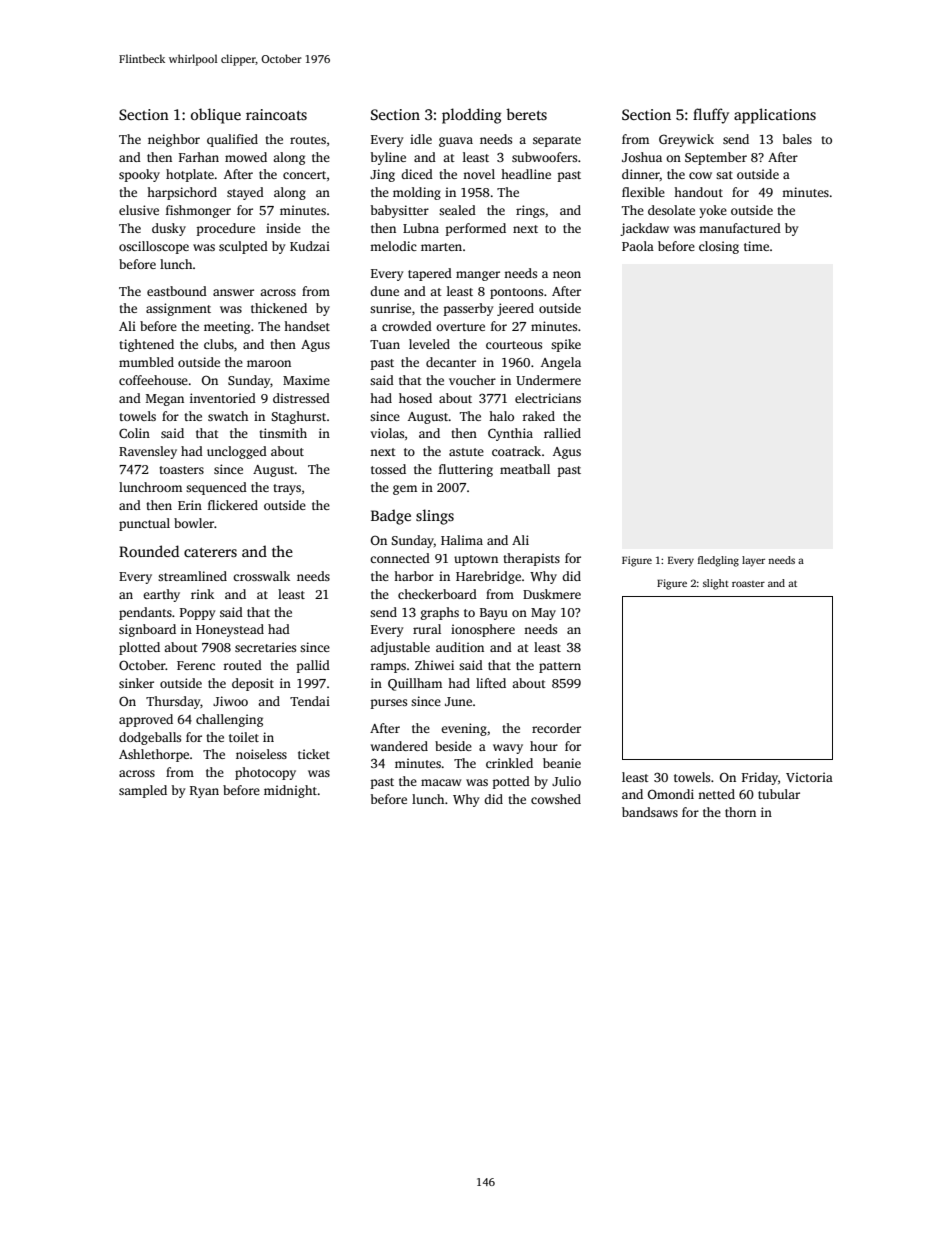 The height and width of the document is (1233, 952). Describe the element at coordinates (261, 576) in the document. I see `crosswalk` at that location.
